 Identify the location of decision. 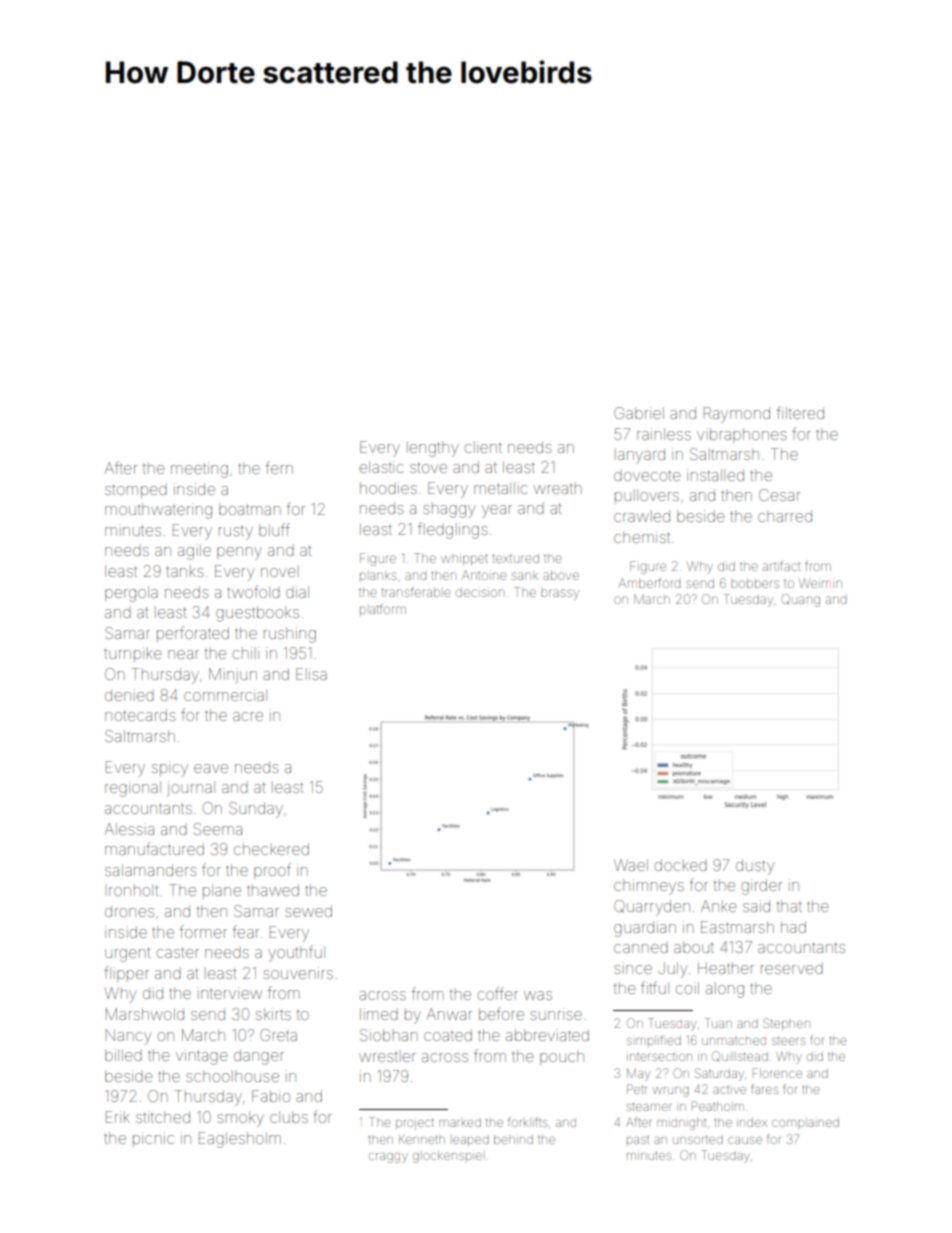
(480, 592).
